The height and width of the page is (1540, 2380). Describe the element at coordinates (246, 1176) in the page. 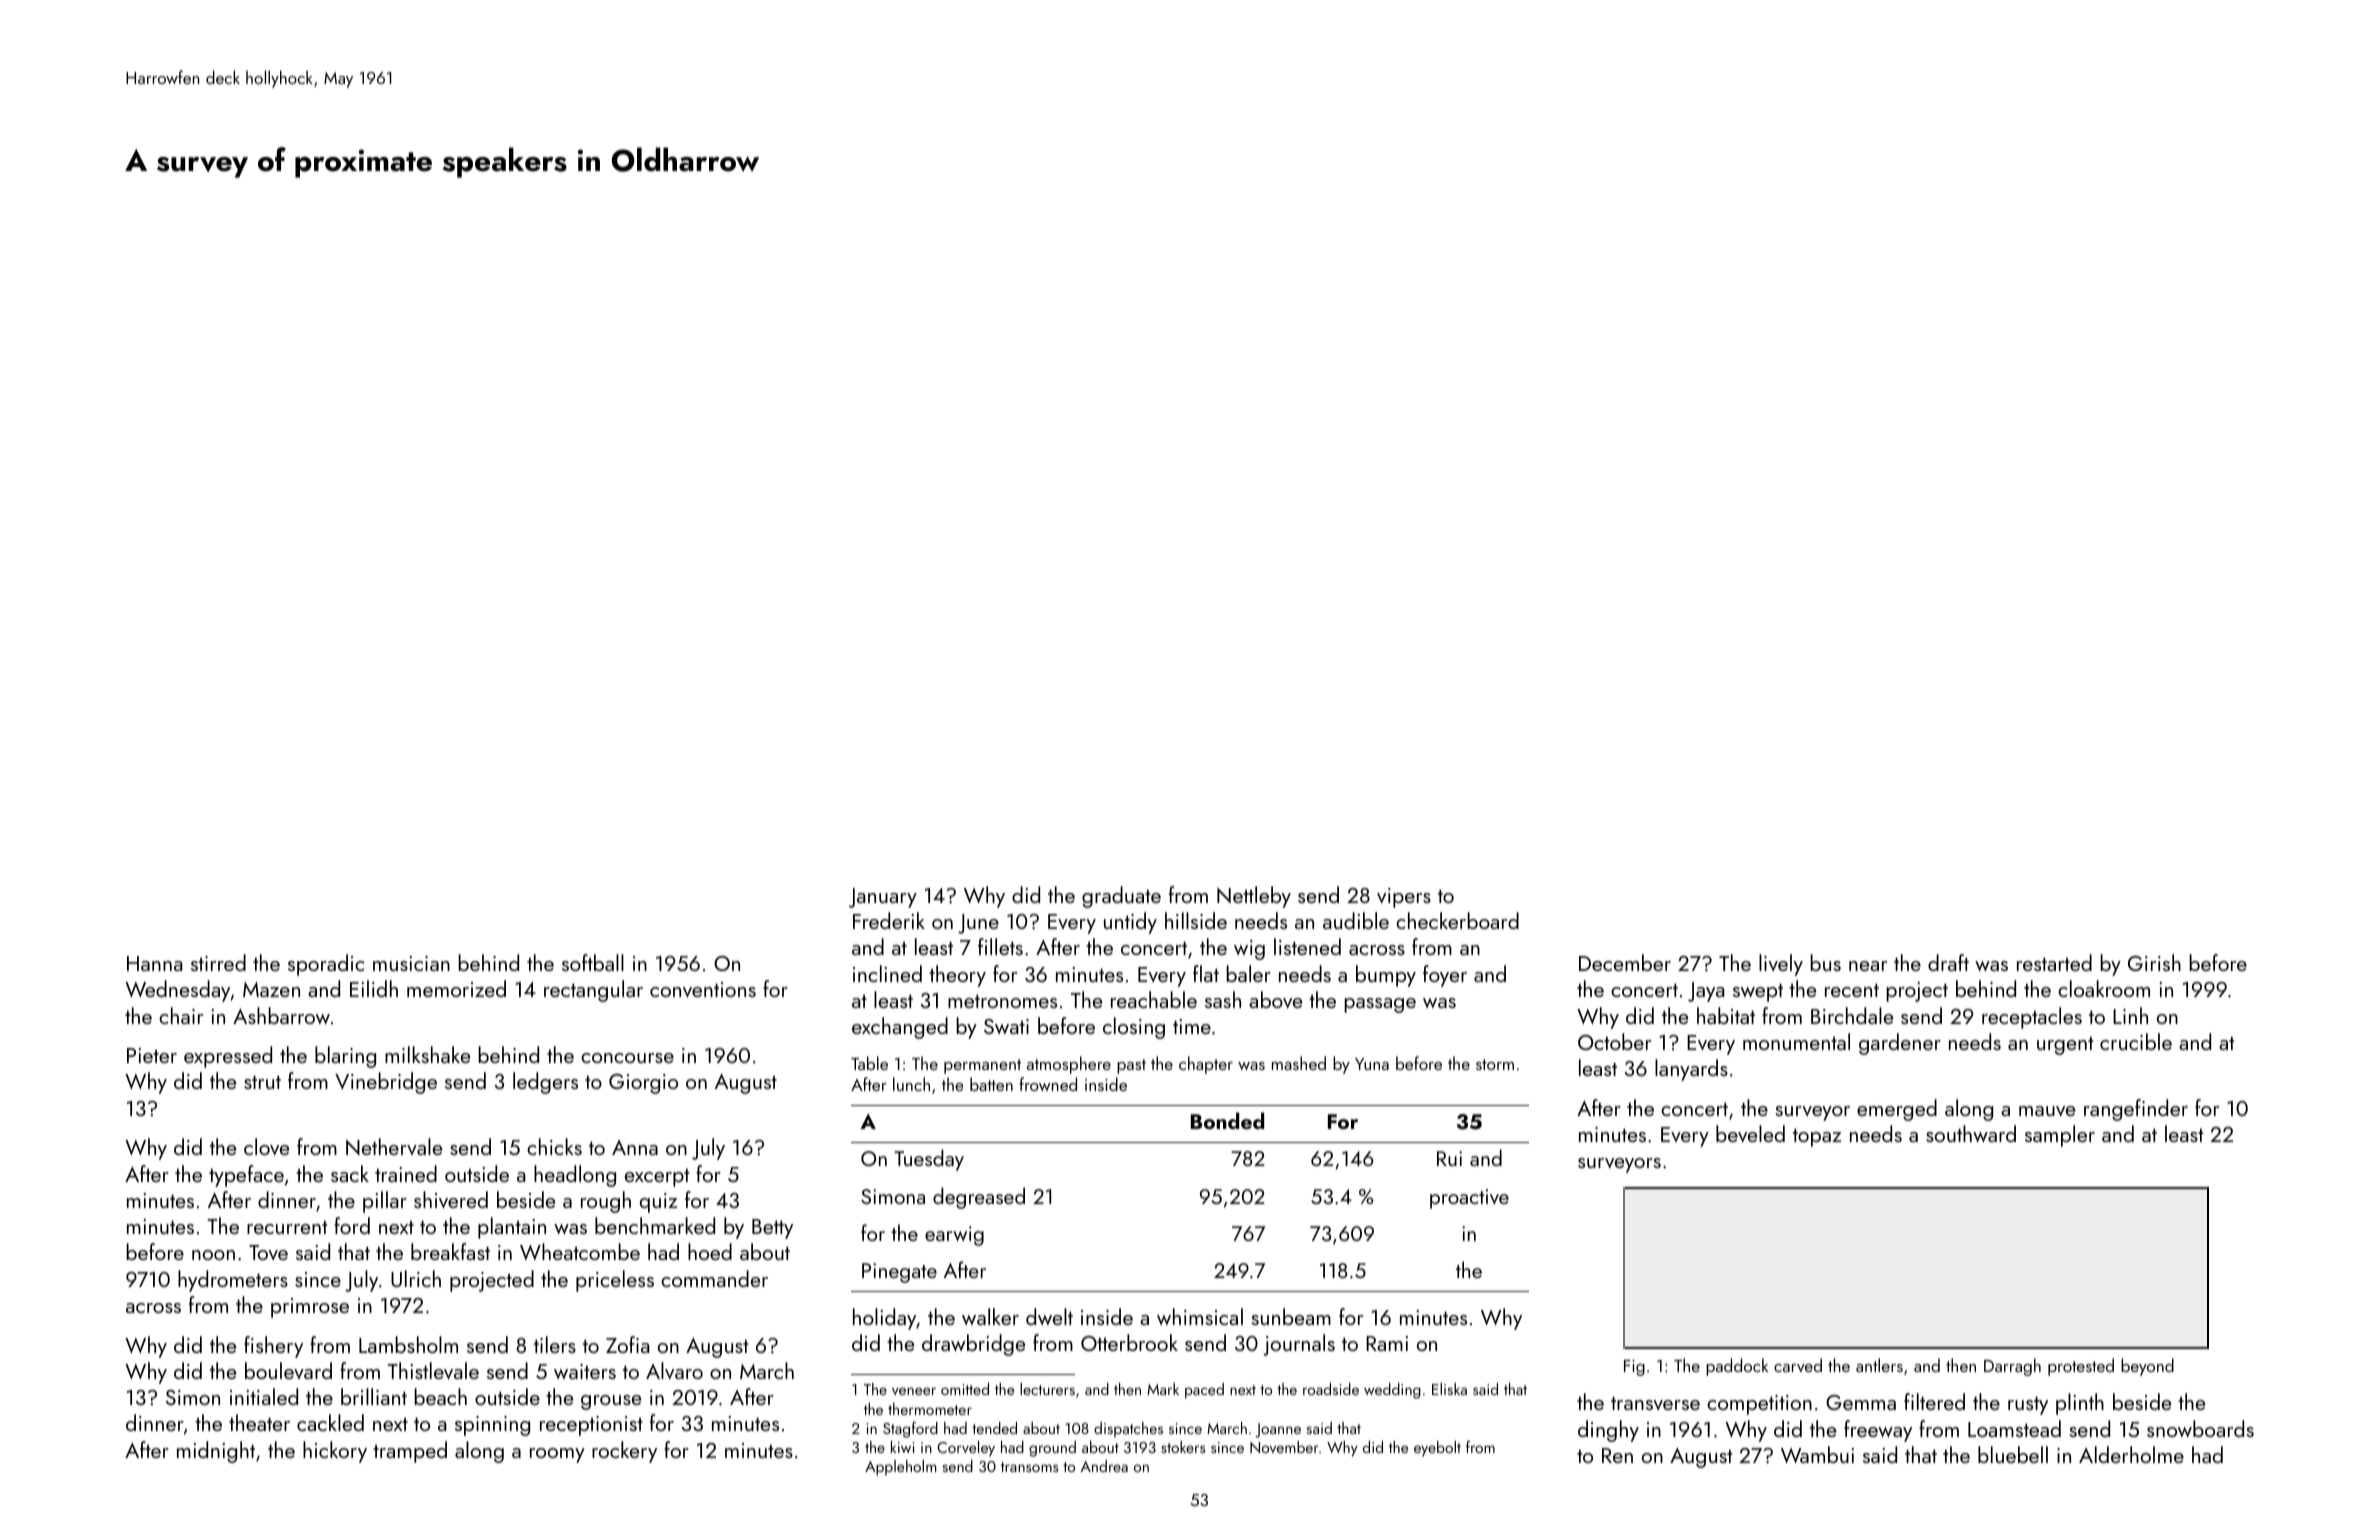

I see `typeface` at that location.
